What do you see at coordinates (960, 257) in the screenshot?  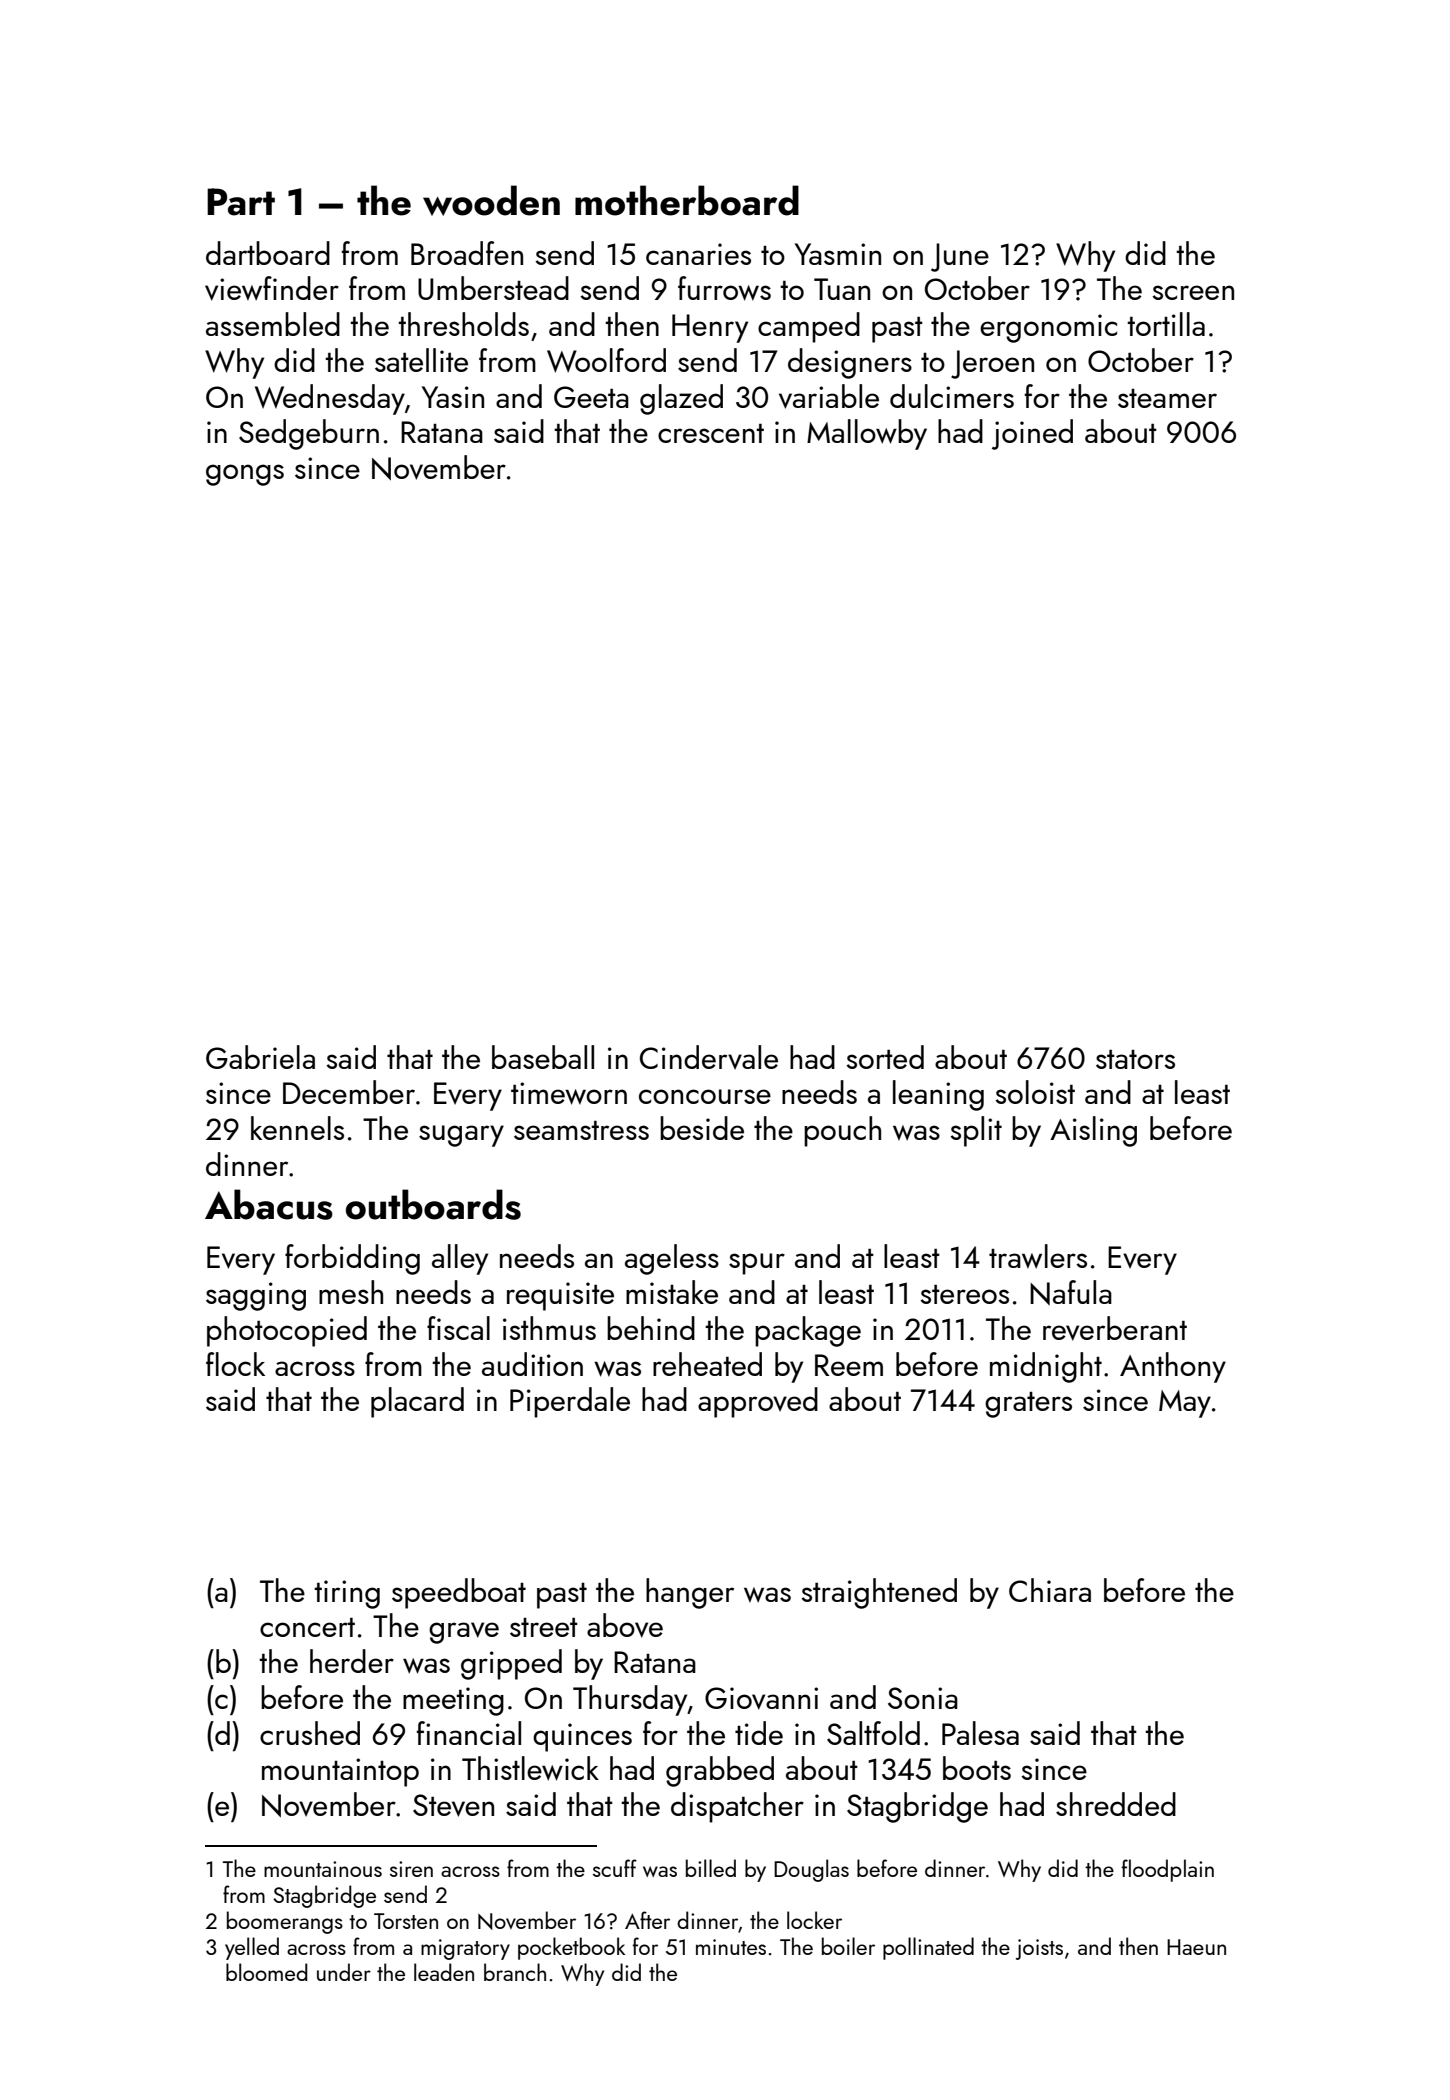 I see `June` at bounding box center [960, 257].
